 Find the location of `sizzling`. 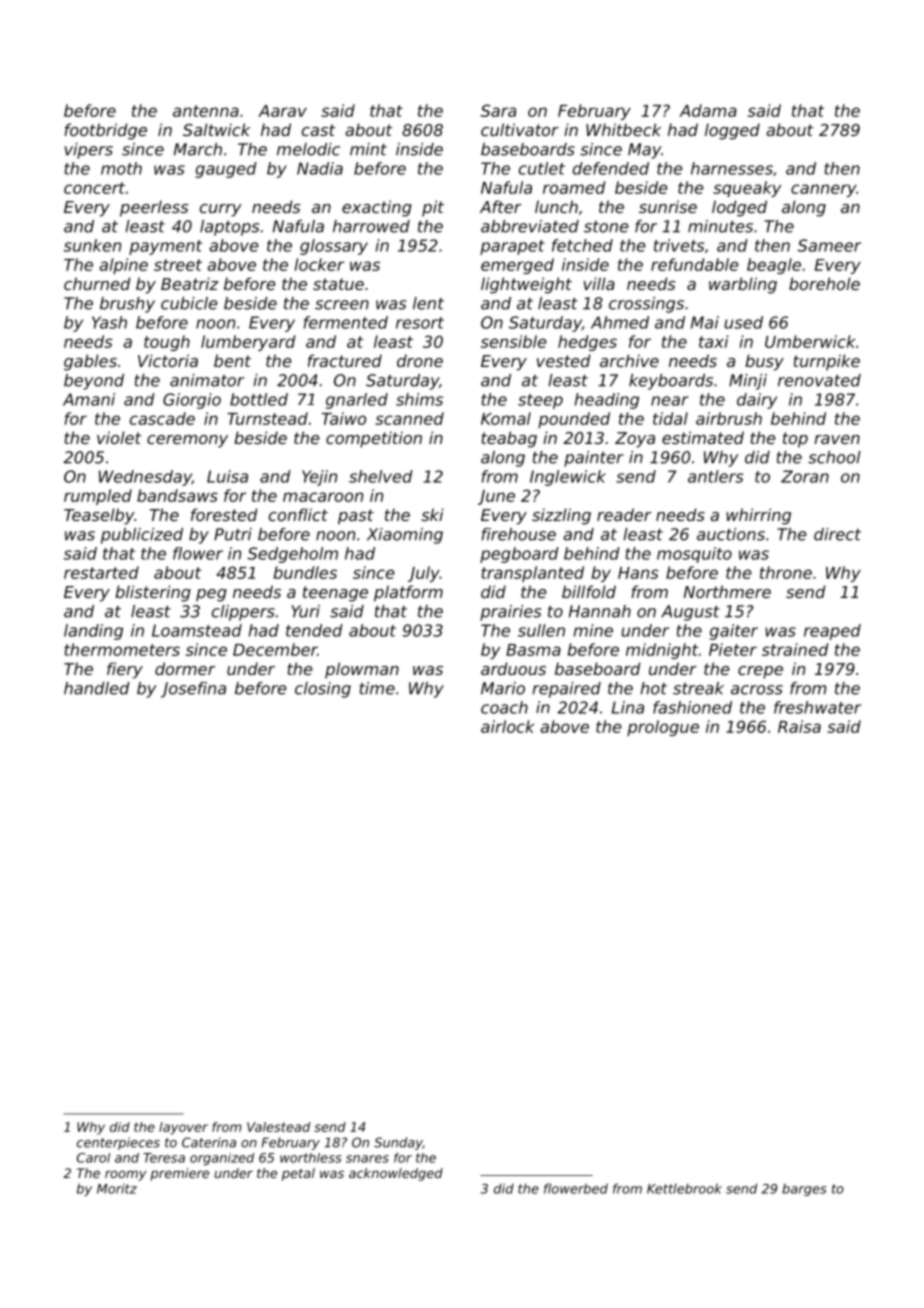

sizzling is located at coordinates (561, 516).
